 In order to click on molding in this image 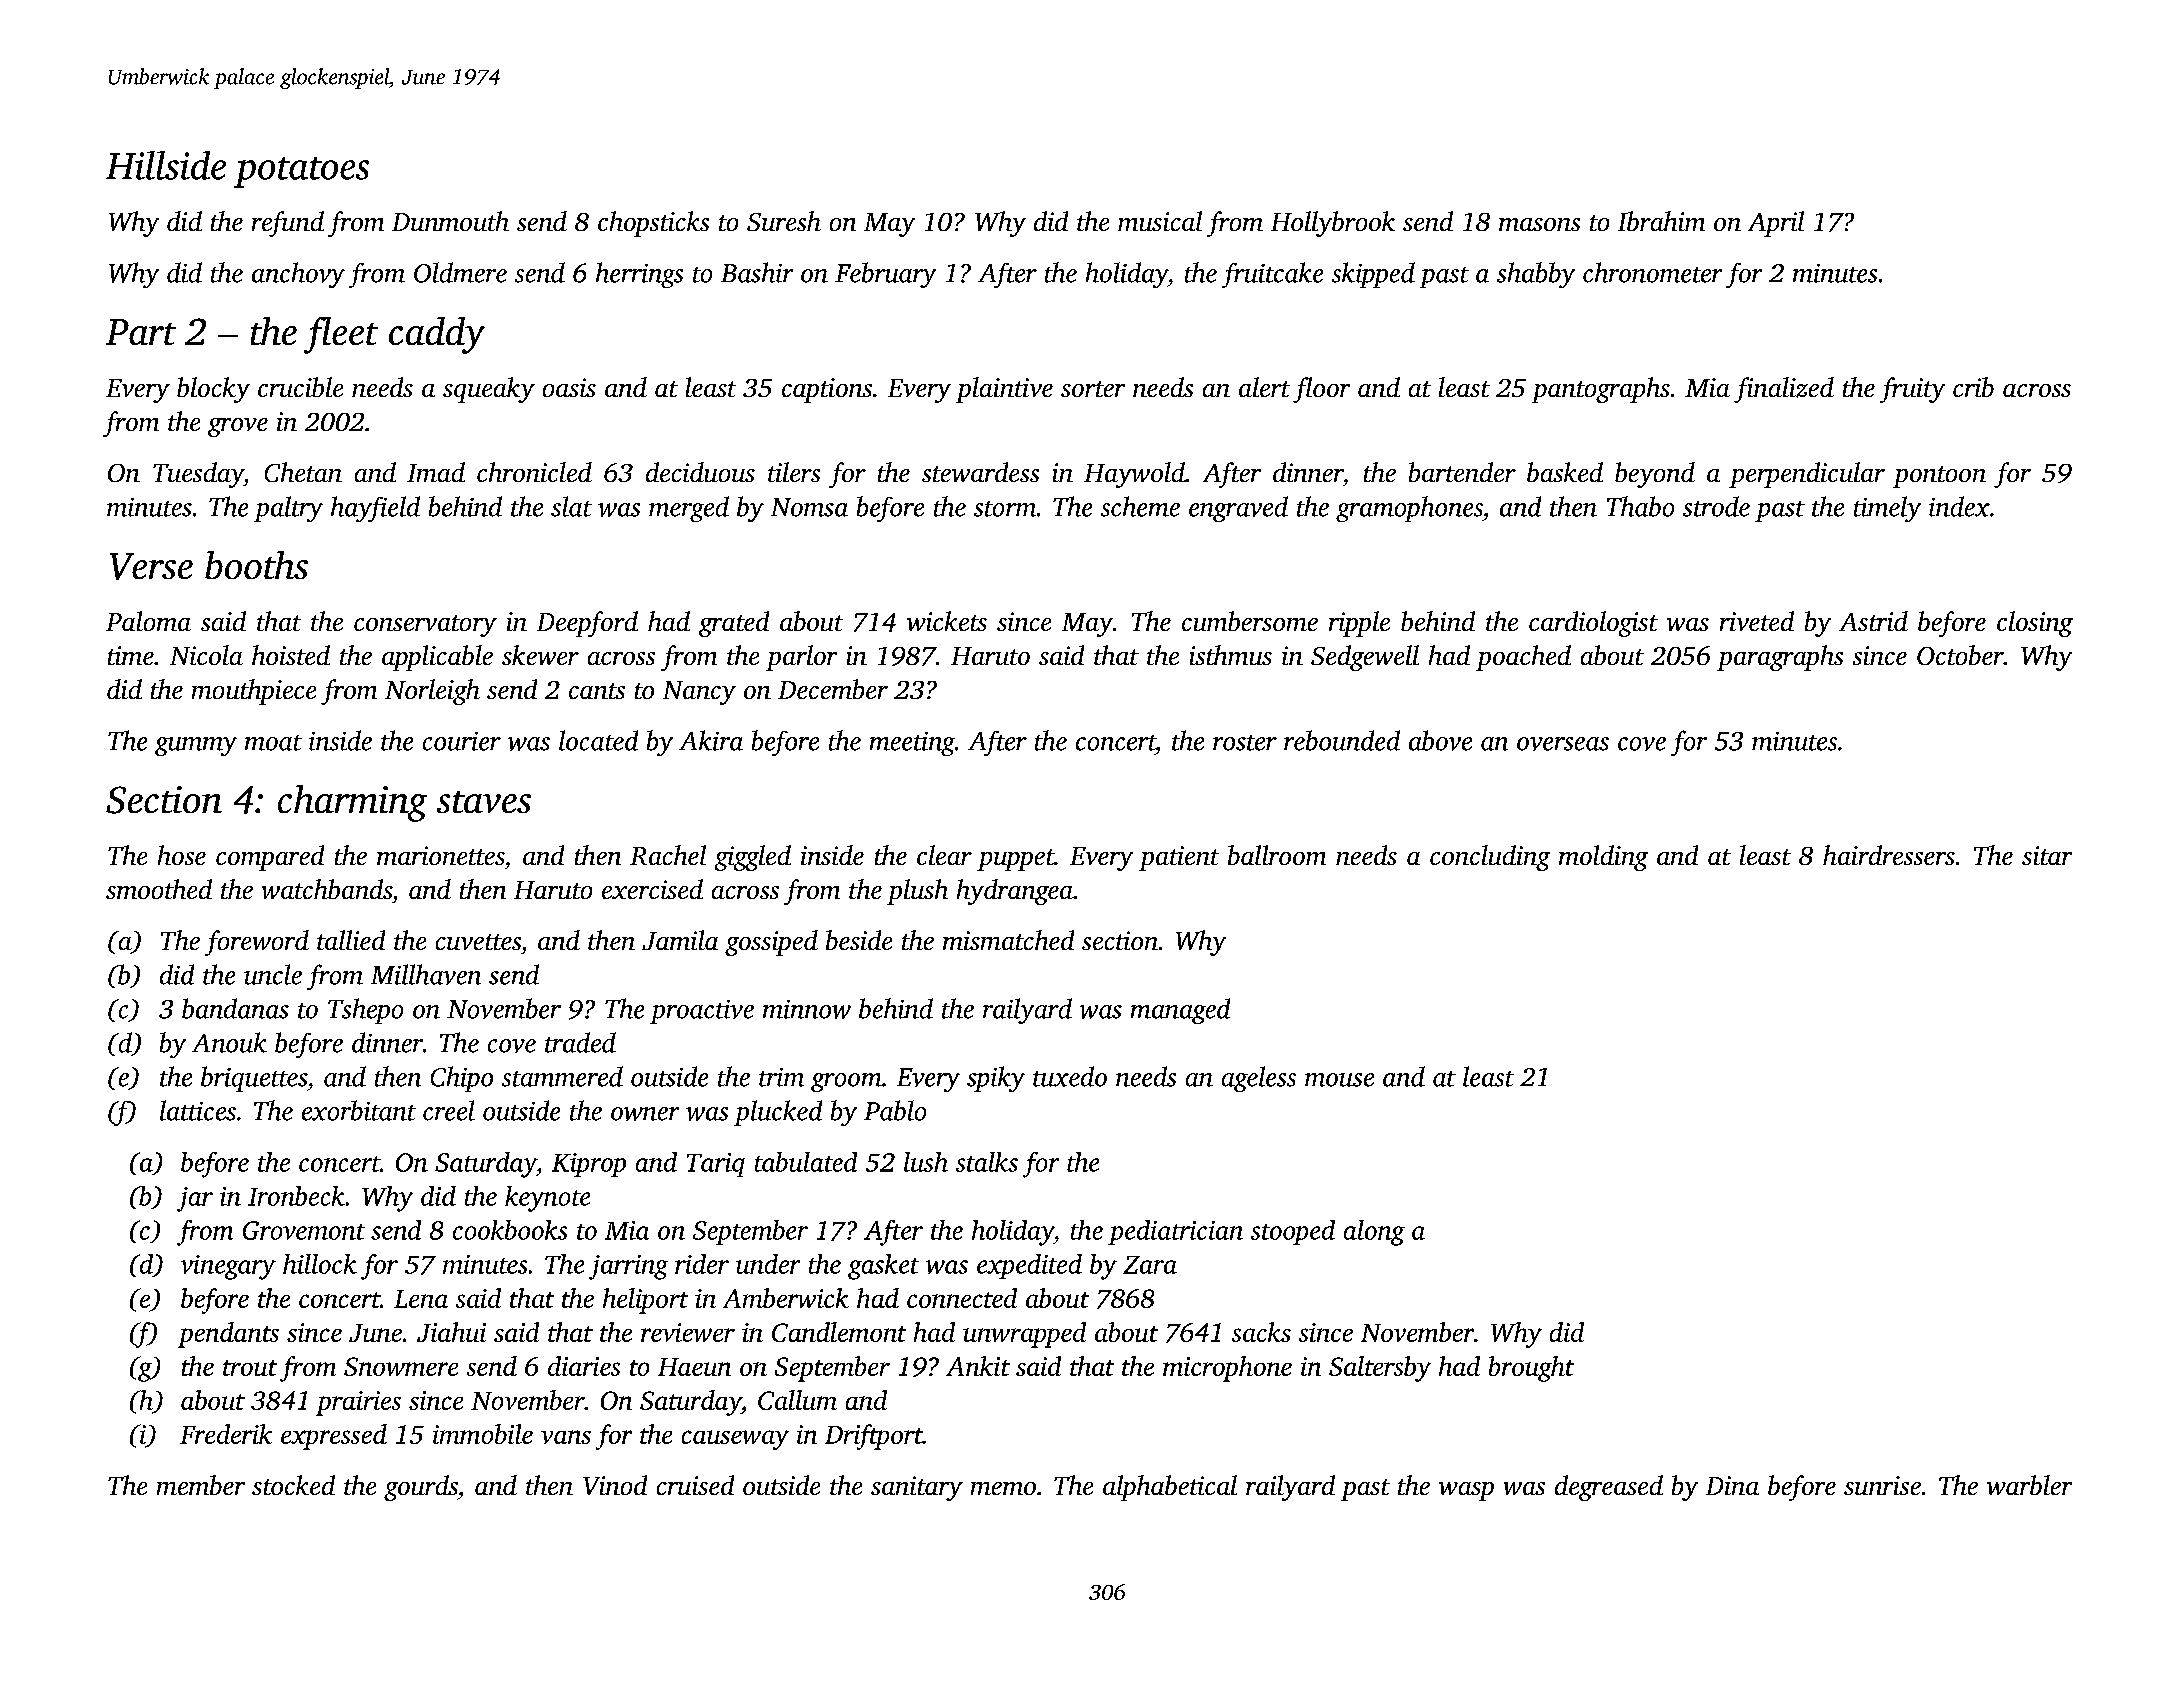, I will do `click(1603, 858)`.
